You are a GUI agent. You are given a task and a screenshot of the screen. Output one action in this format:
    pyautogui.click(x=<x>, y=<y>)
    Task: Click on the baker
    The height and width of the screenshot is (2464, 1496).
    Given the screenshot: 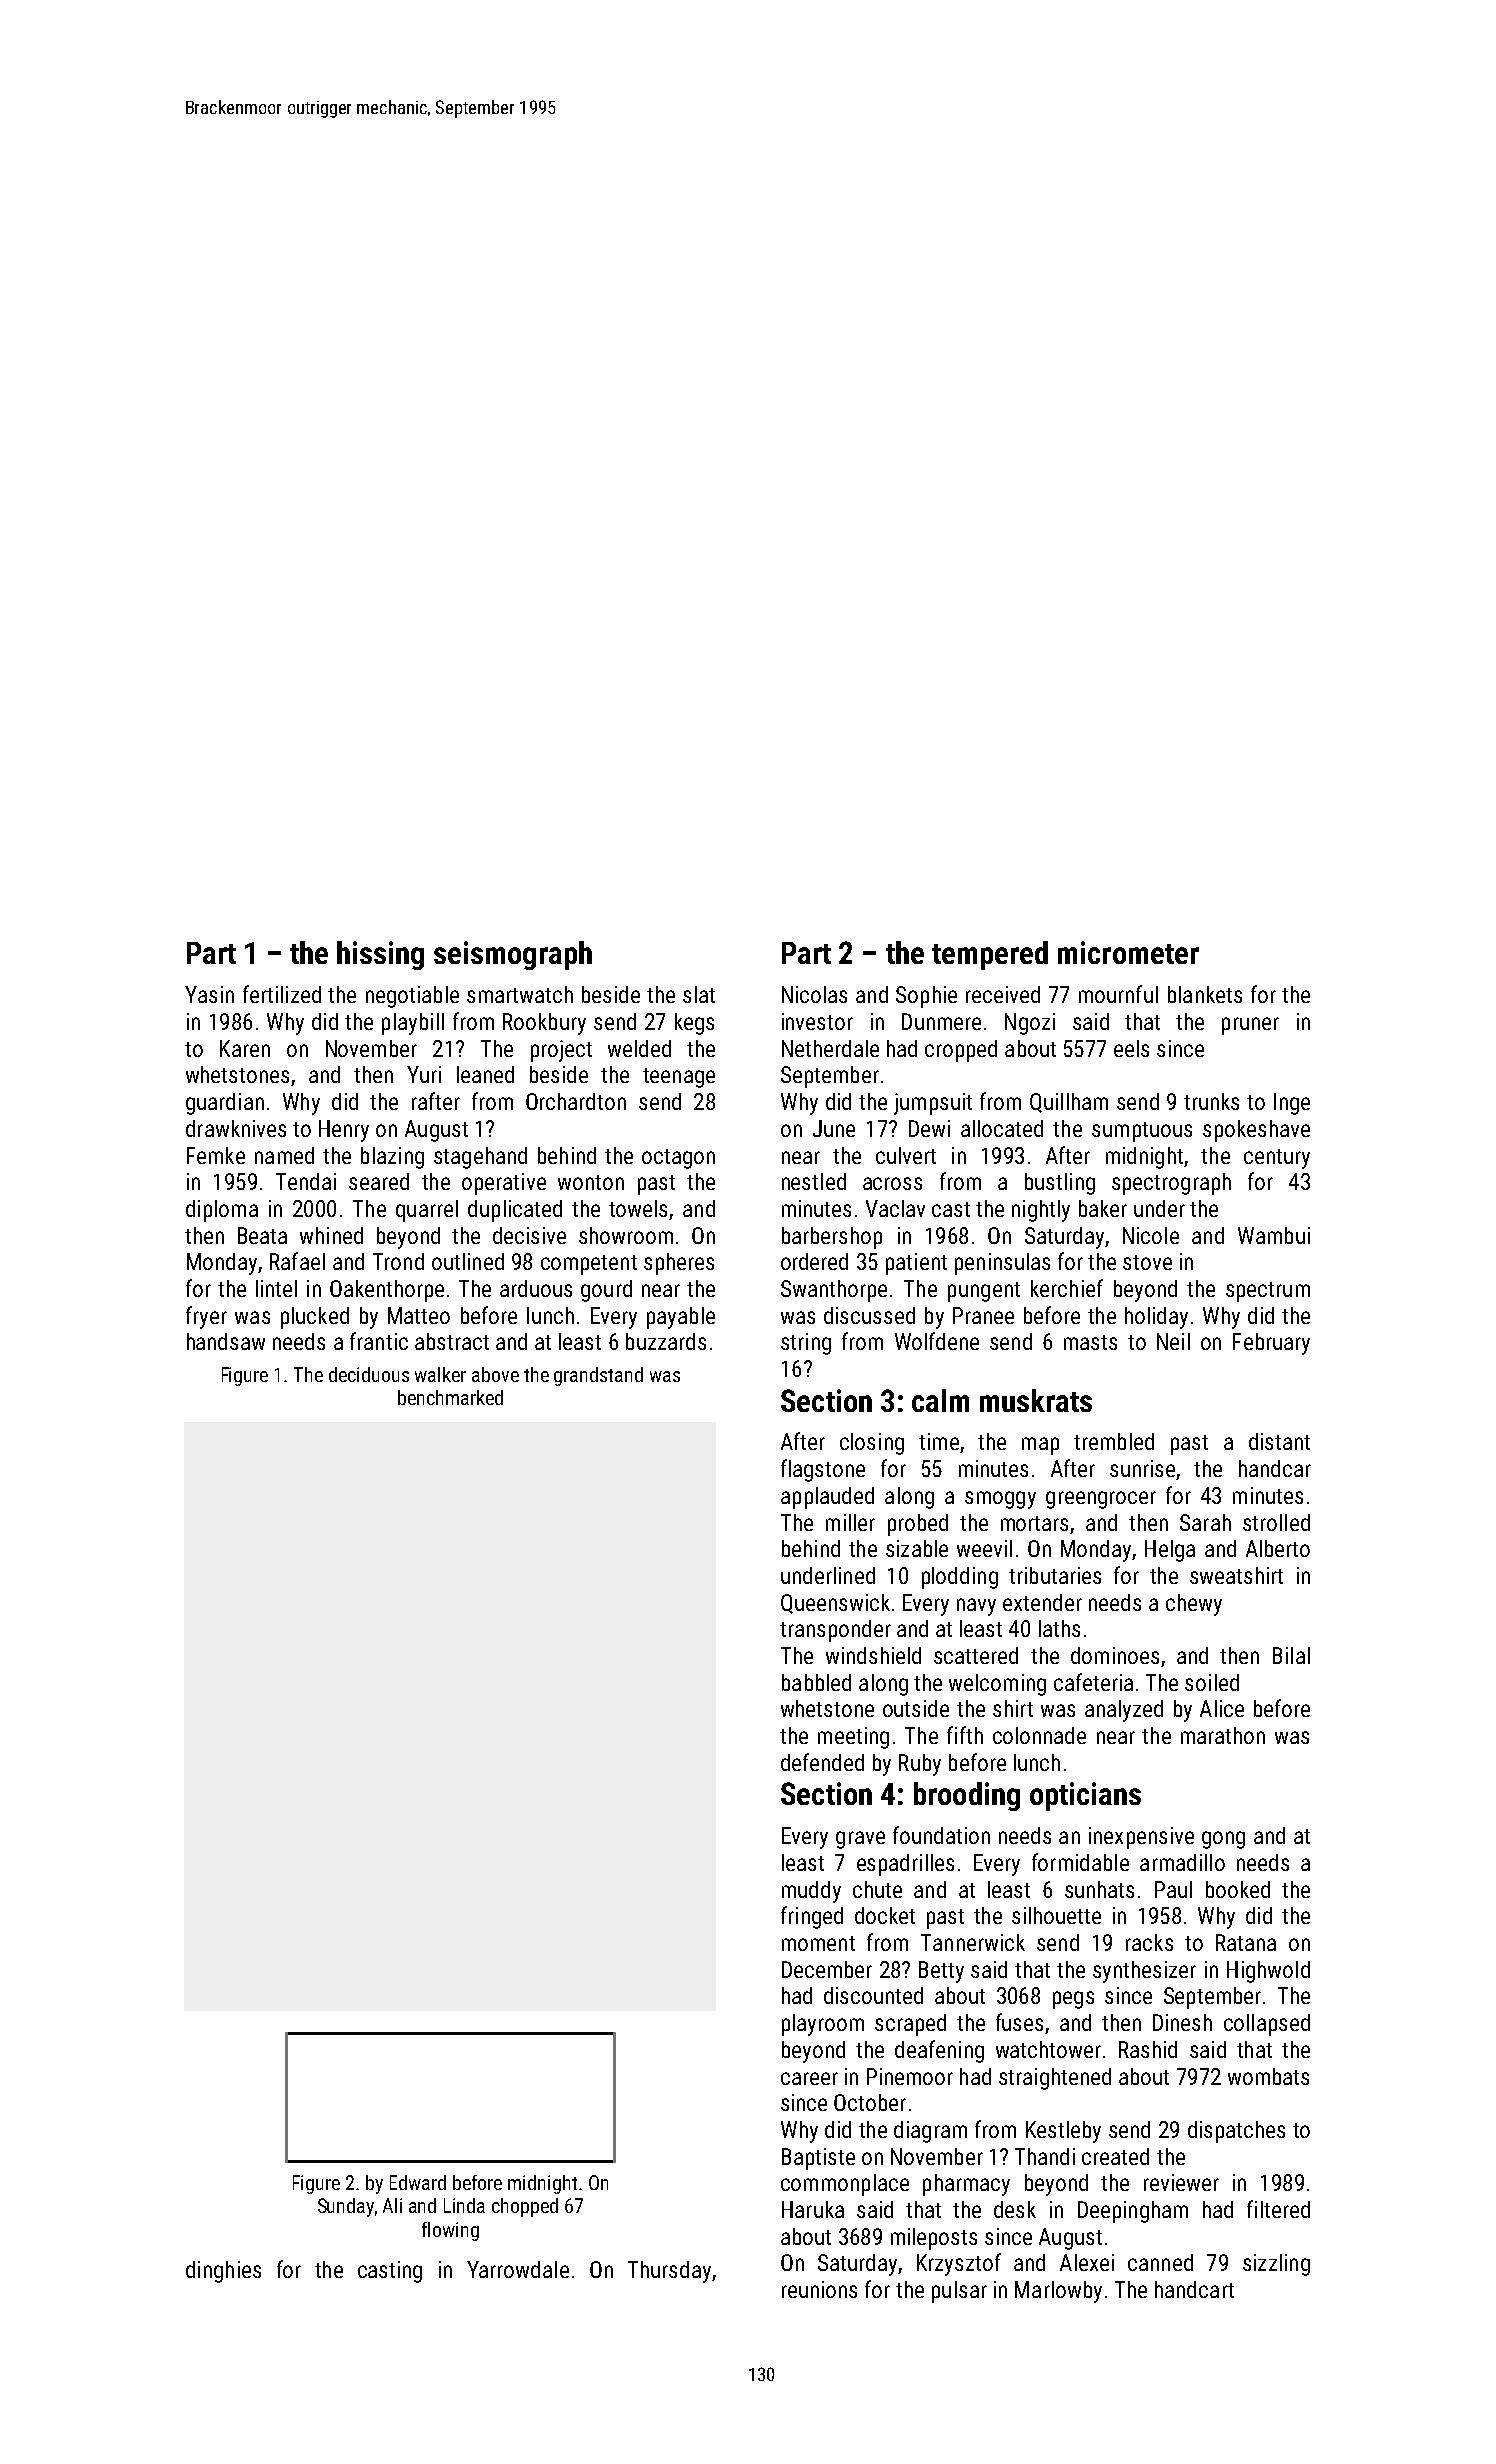 What is the action you would take?
    pyautogui.click(x=1103, y=1208)
